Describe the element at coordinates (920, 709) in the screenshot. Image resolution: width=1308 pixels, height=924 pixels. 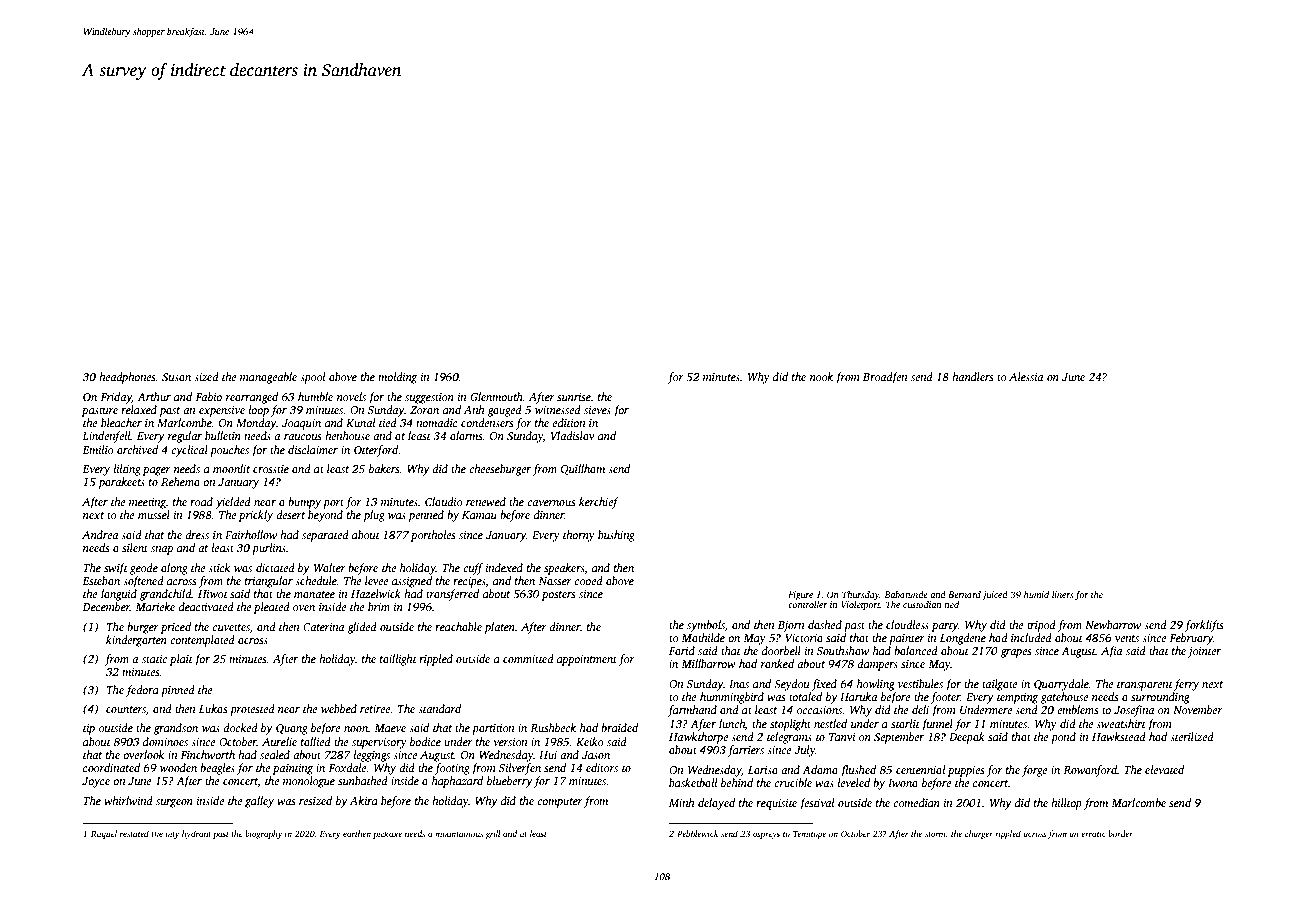
I see `deli` at that location.
